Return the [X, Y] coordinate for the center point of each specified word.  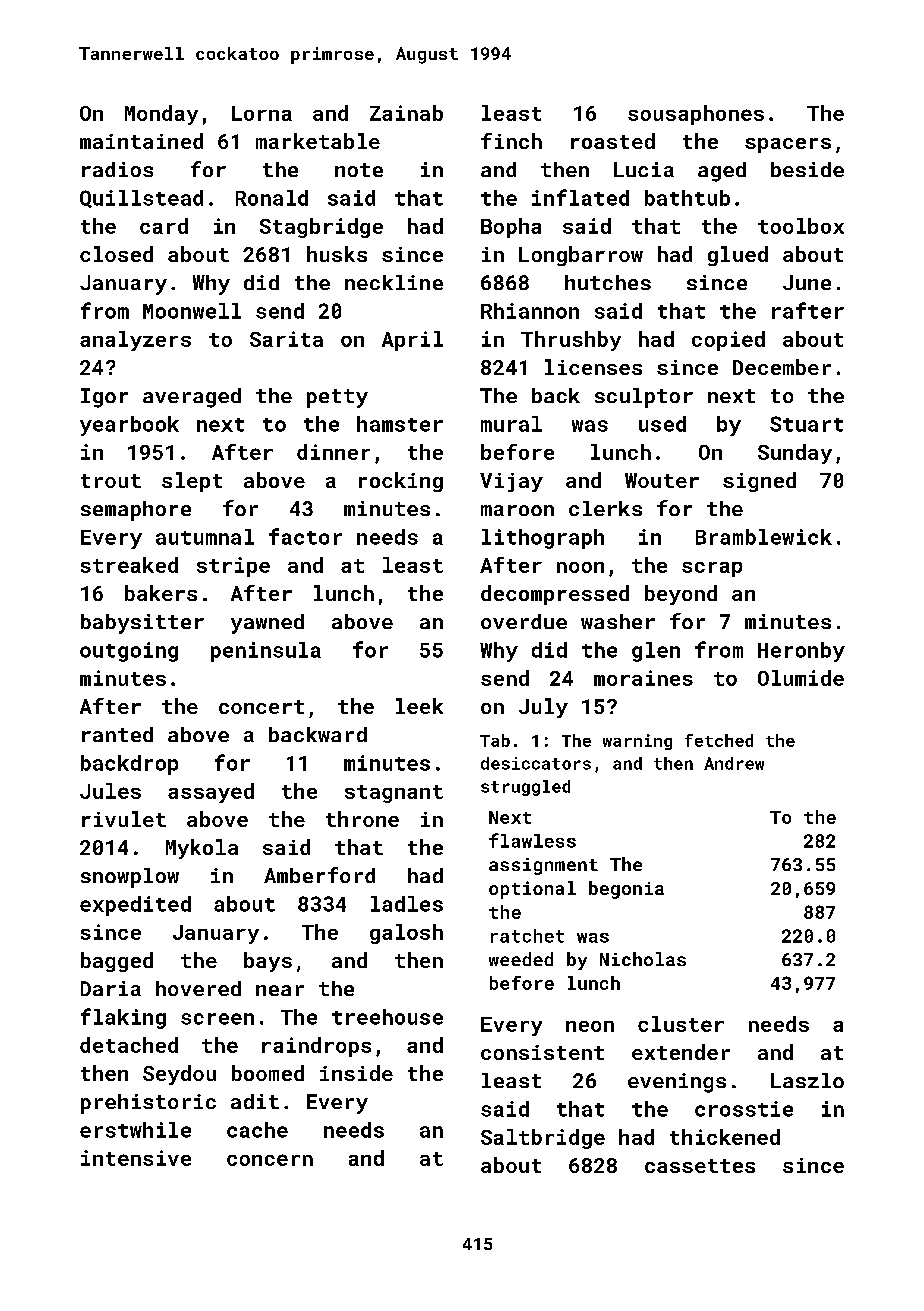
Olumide [801, 678]
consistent [542, 1052]
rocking [401, 482]
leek [419, 706]
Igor [104, 398]
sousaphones [696, 115]
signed [759, 482]
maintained [141, 141]
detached [129, 1045]
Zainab [406, 113]
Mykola [202, 849]
